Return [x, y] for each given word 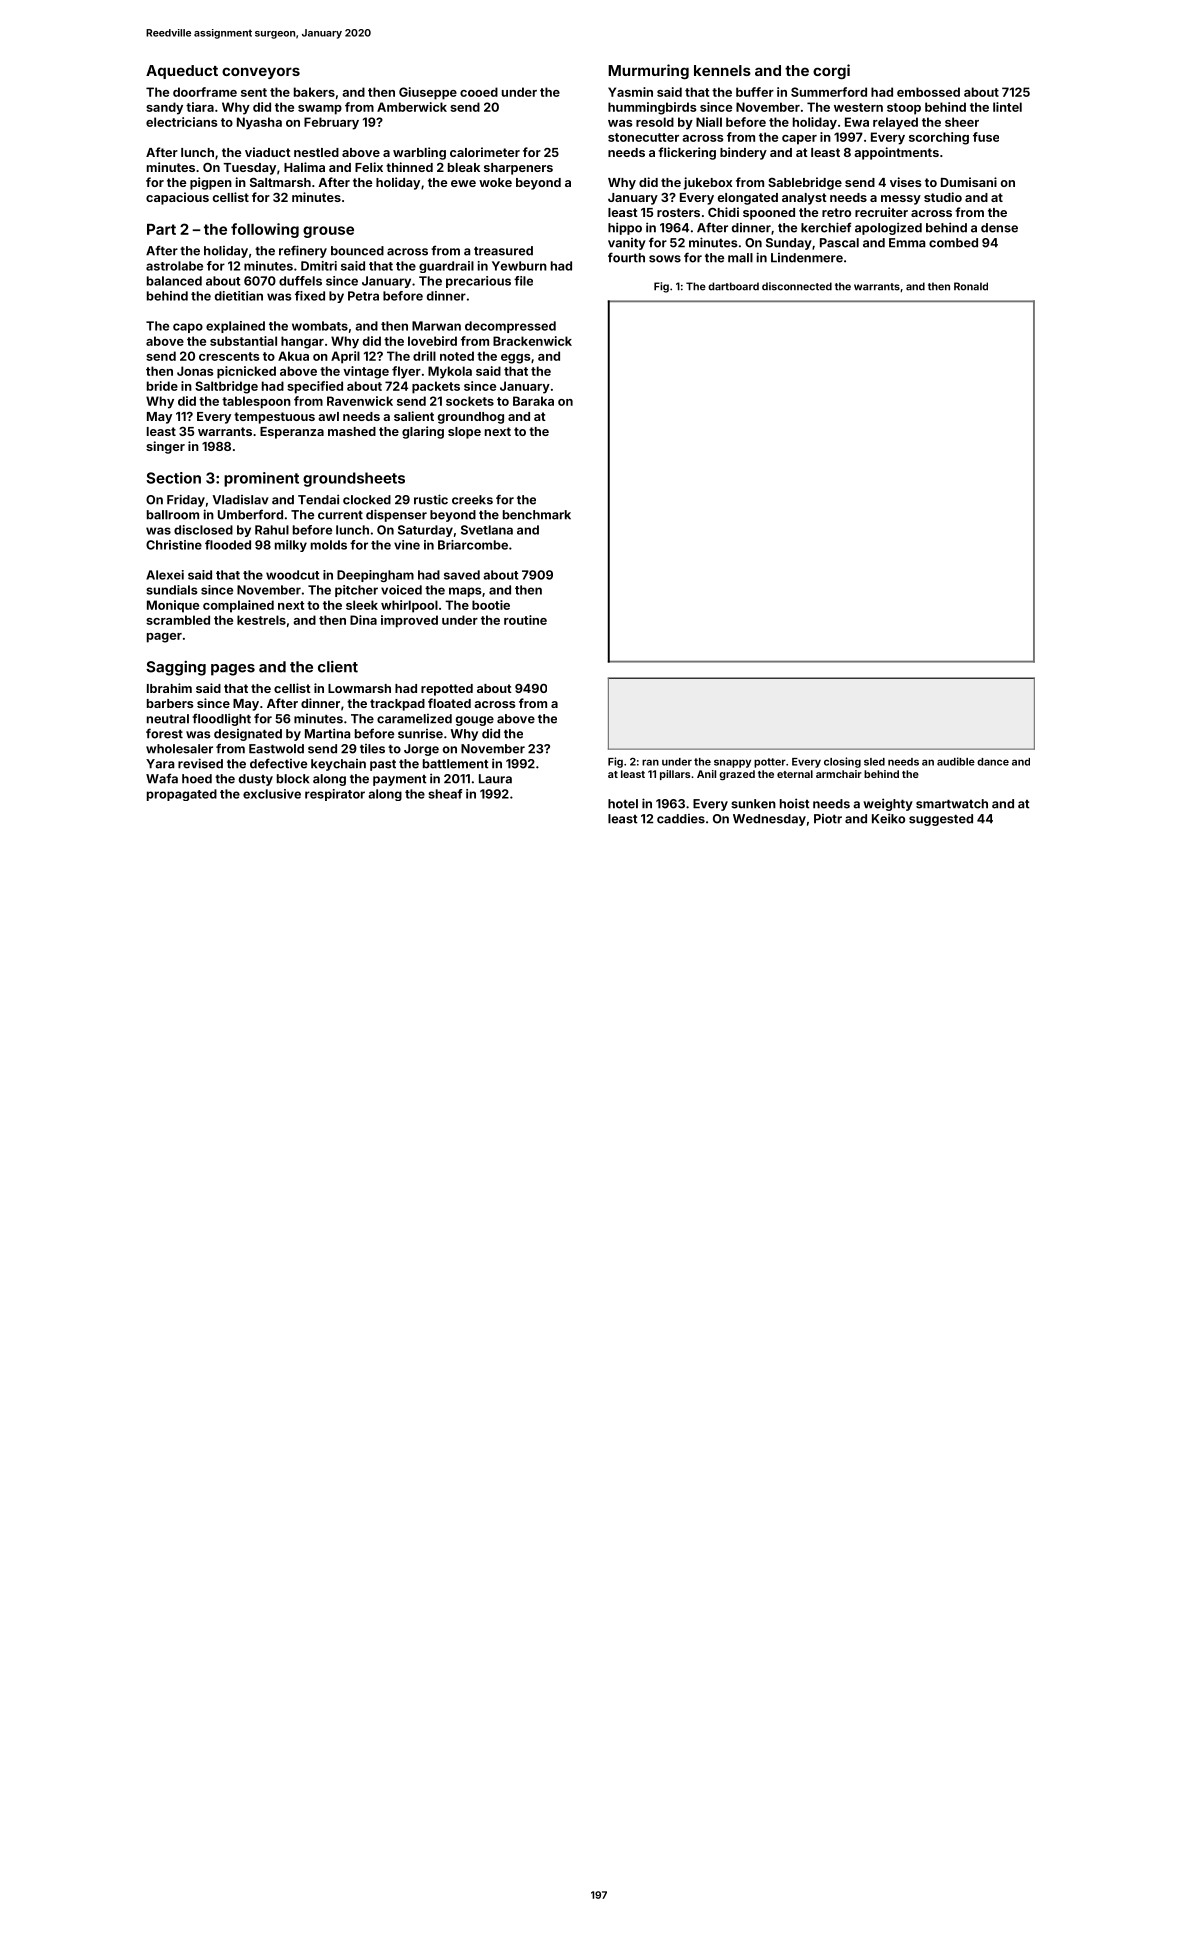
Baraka [533, 401]
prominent [261, 479]
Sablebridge [805, 183]
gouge [475, 721]
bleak [464, 167]
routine [525, 620]
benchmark [537, 515]
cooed [479, 92]
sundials [172, 590]
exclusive [272, 794]
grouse [328, 232]
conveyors [261, 73]
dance [993, 762]
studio [943, 197]
